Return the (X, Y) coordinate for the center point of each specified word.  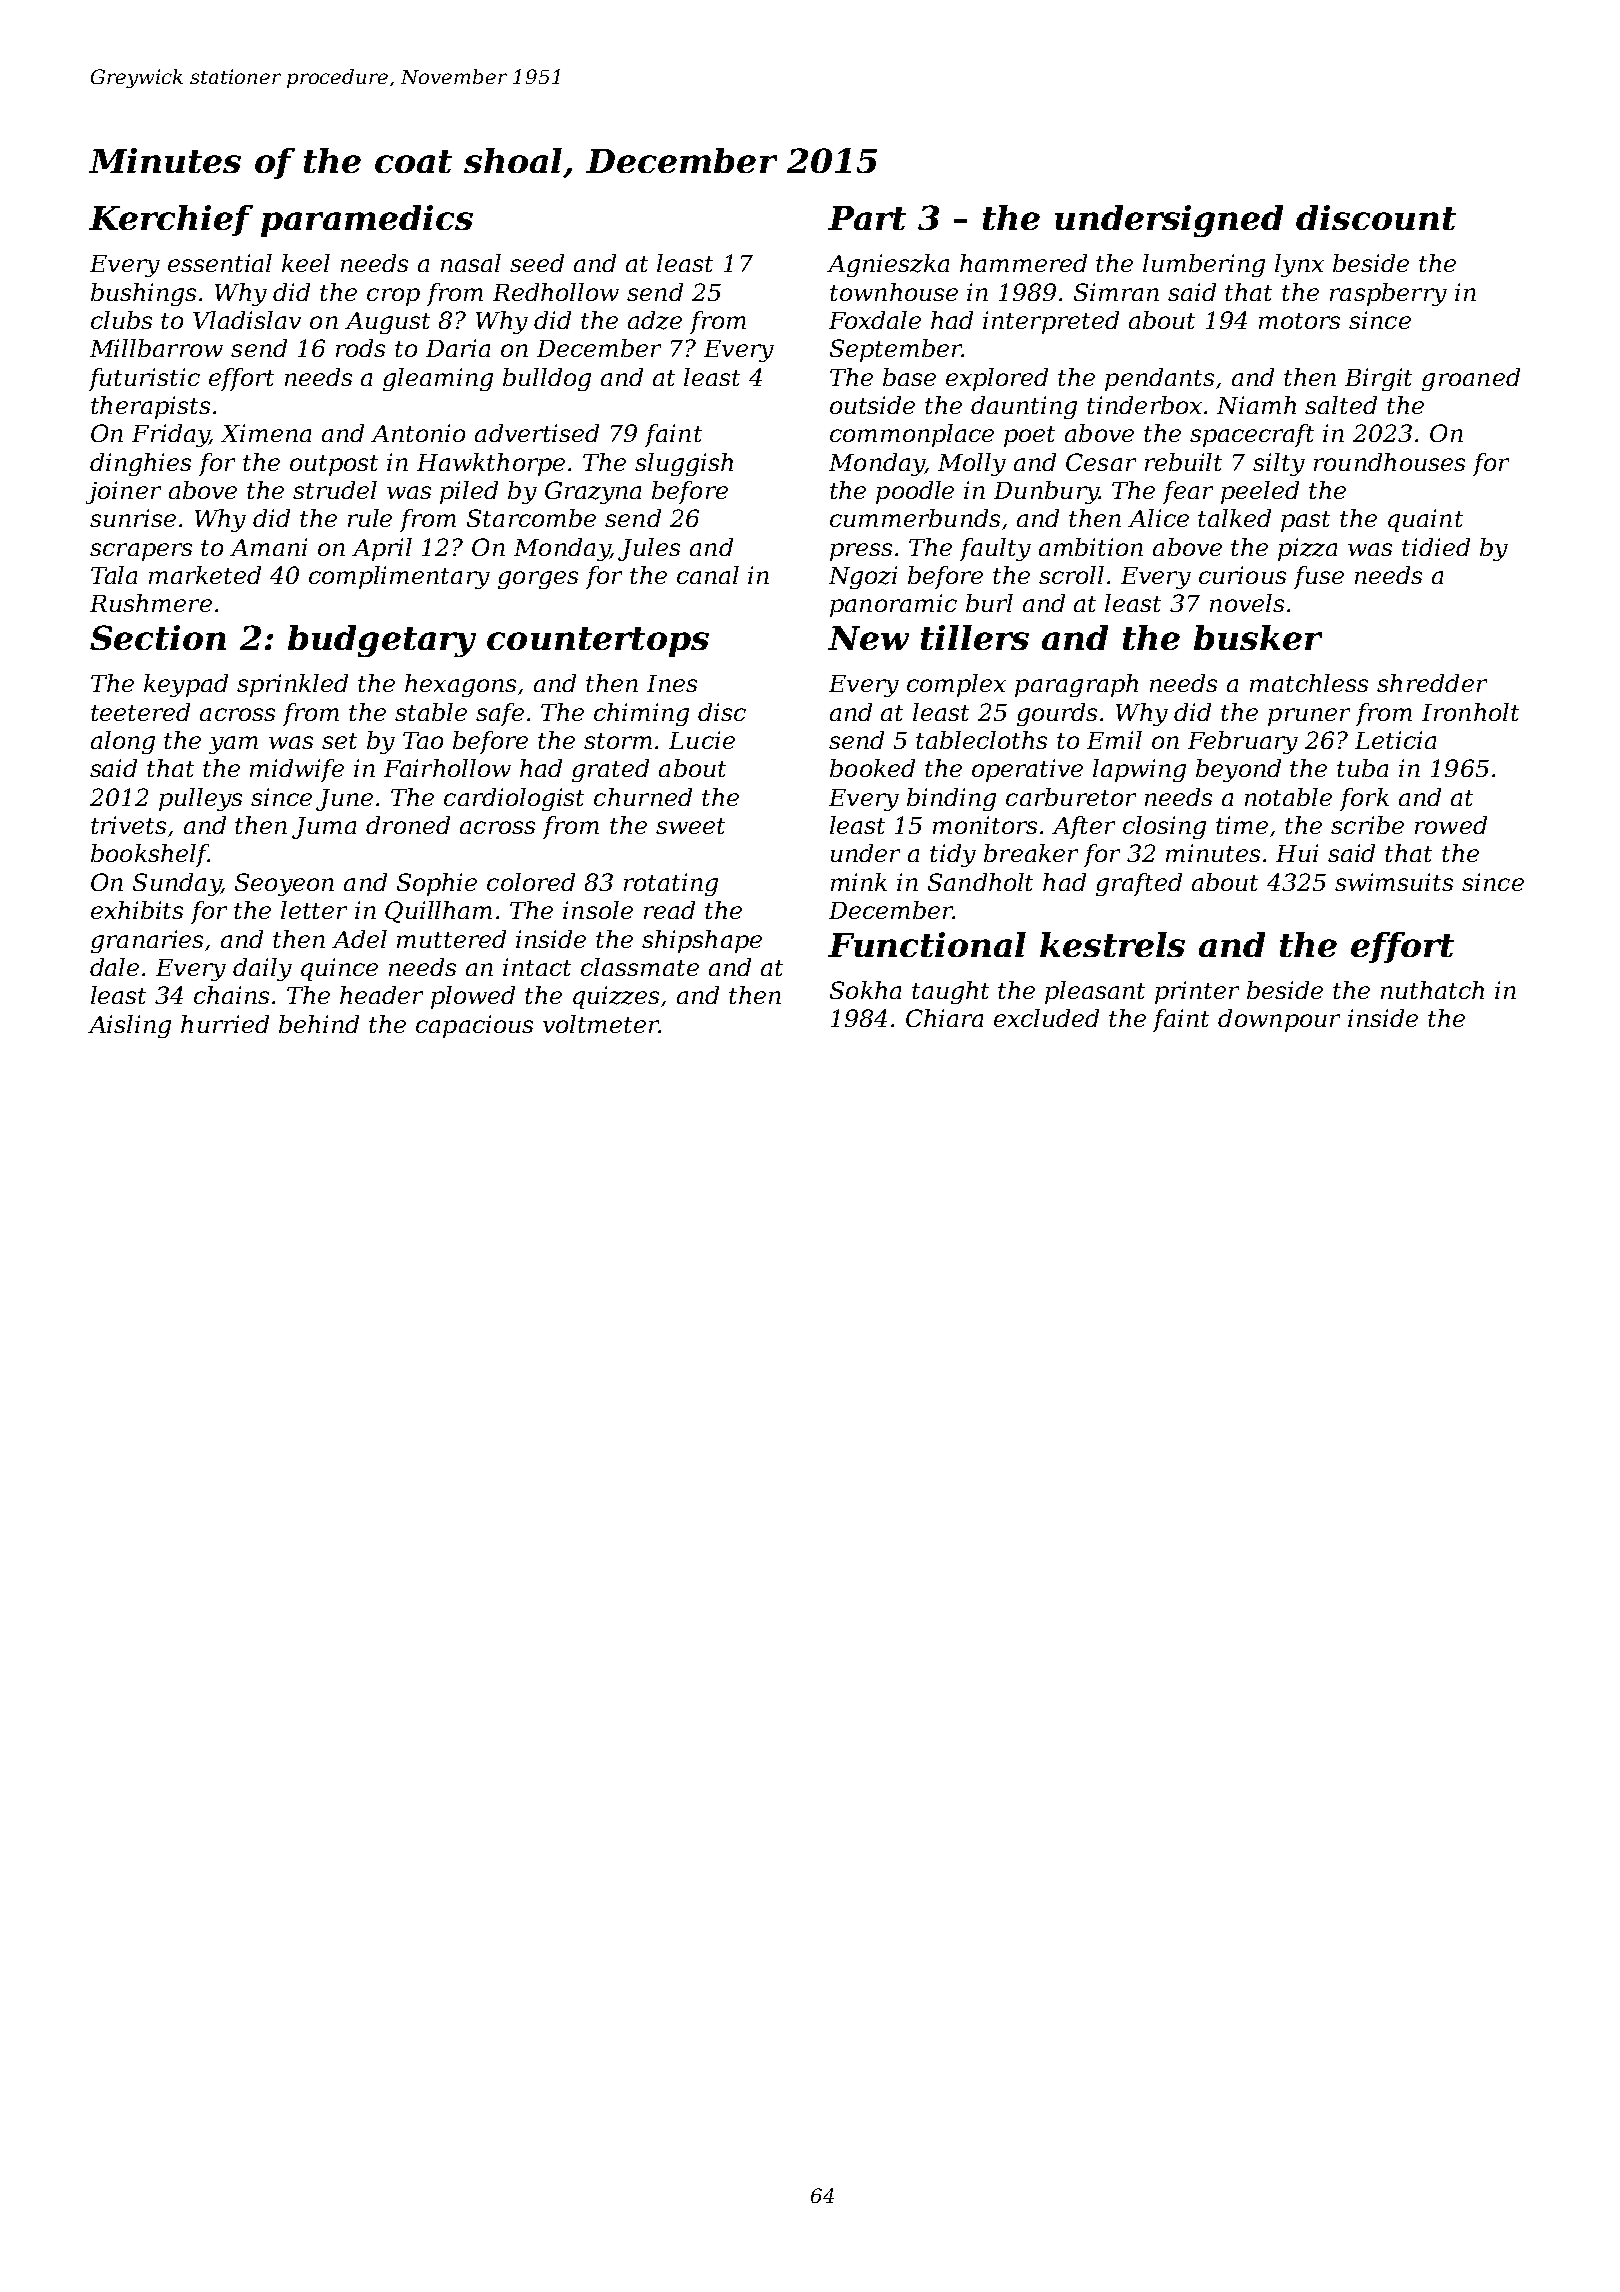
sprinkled (292, 685)
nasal (471, 263)
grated (610, 770)
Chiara (944, 1018)
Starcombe (531, 518)
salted (1341, 405)
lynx (1299, 265)
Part (867, 218)
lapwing (1139, 770)
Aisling (129, 1026)
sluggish (684, 464)
